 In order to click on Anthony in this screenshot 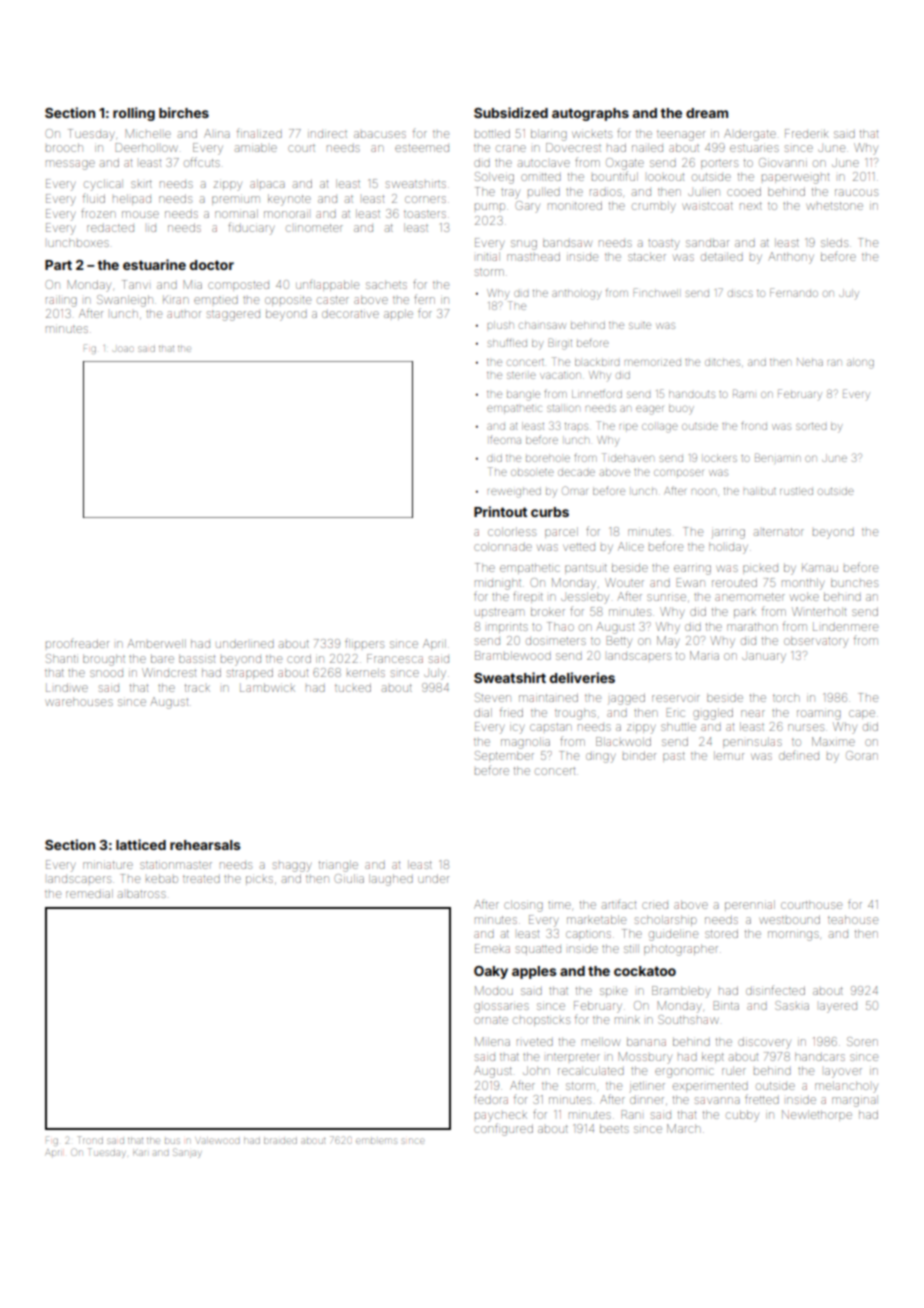, I will do `click(791, 258)`.
